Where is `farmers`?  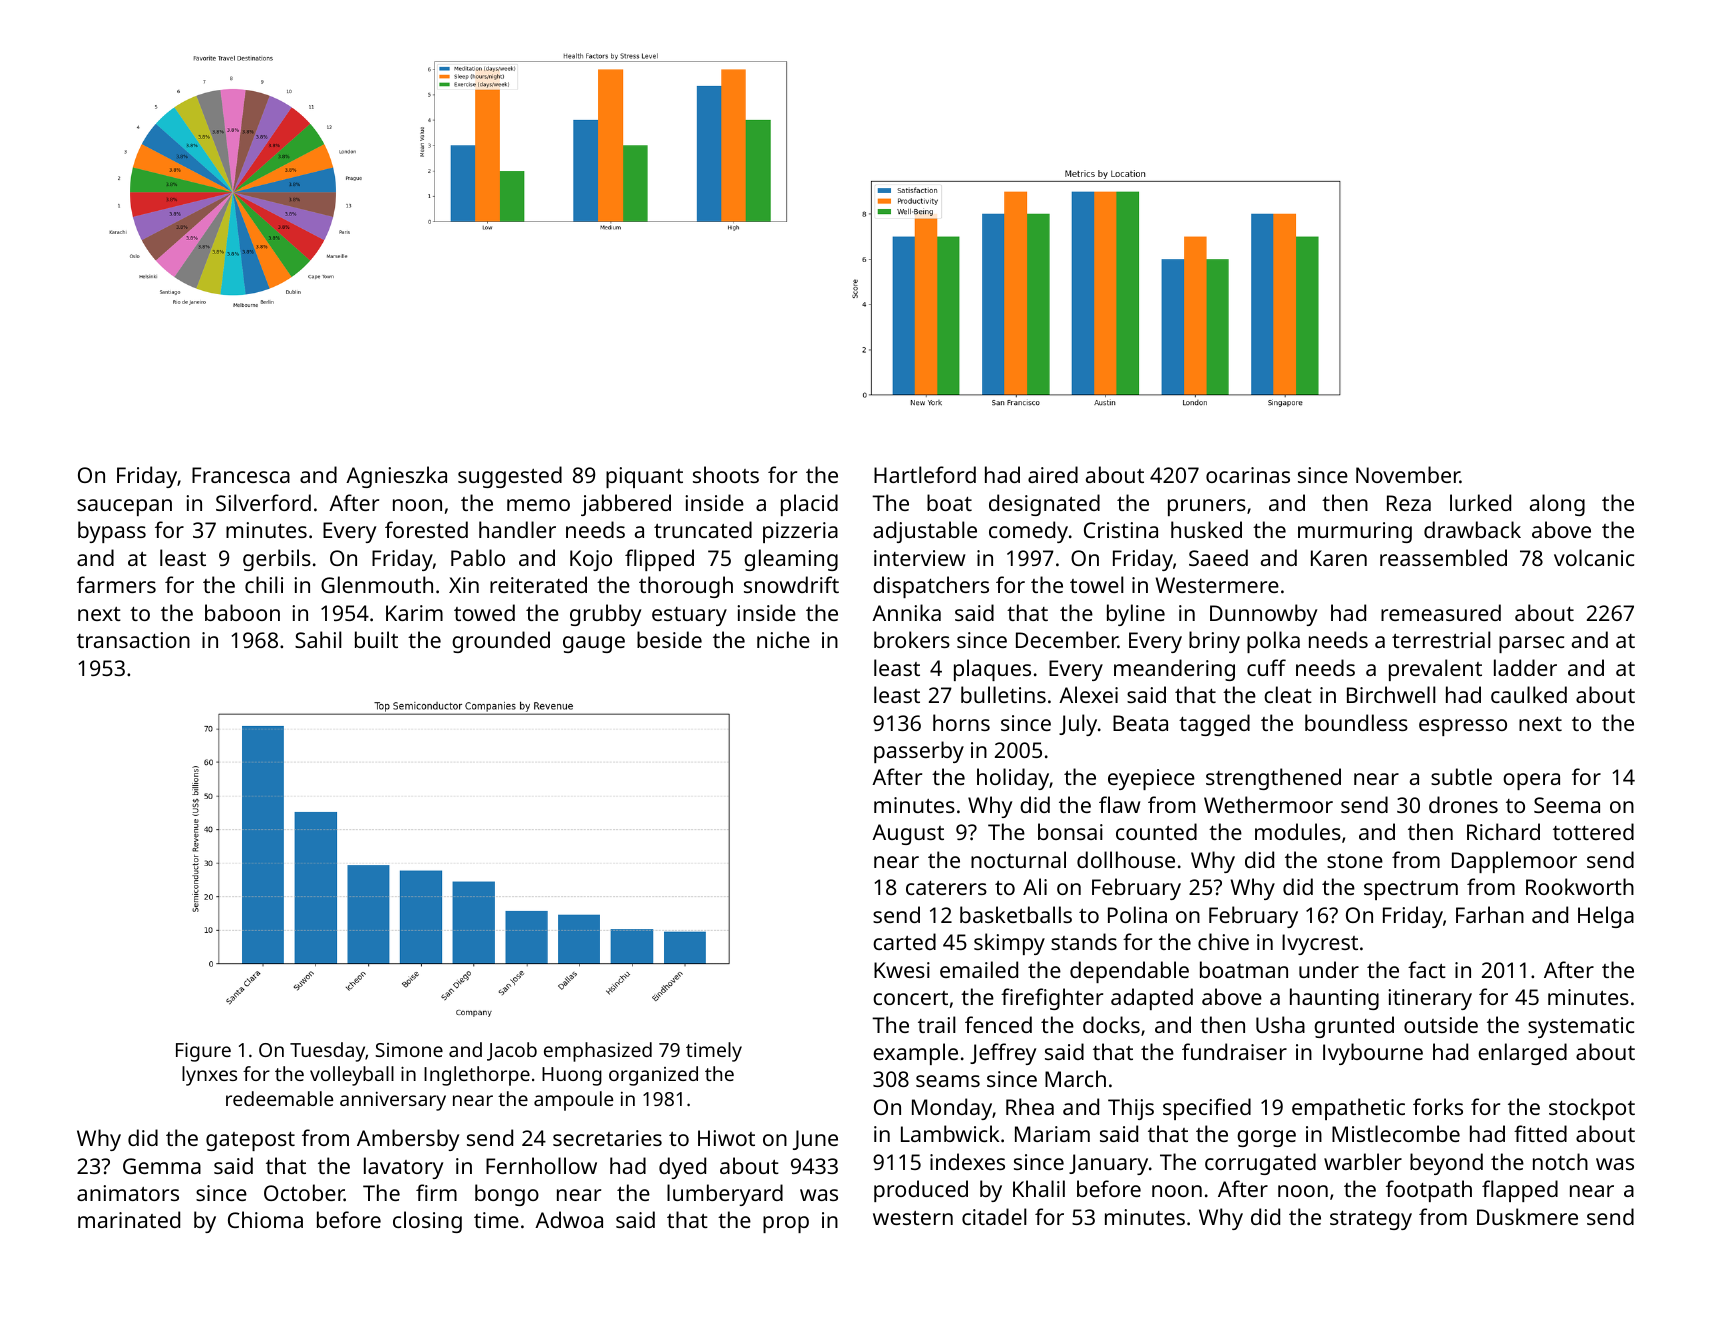 farmers is located at coordinates (116, 584).
